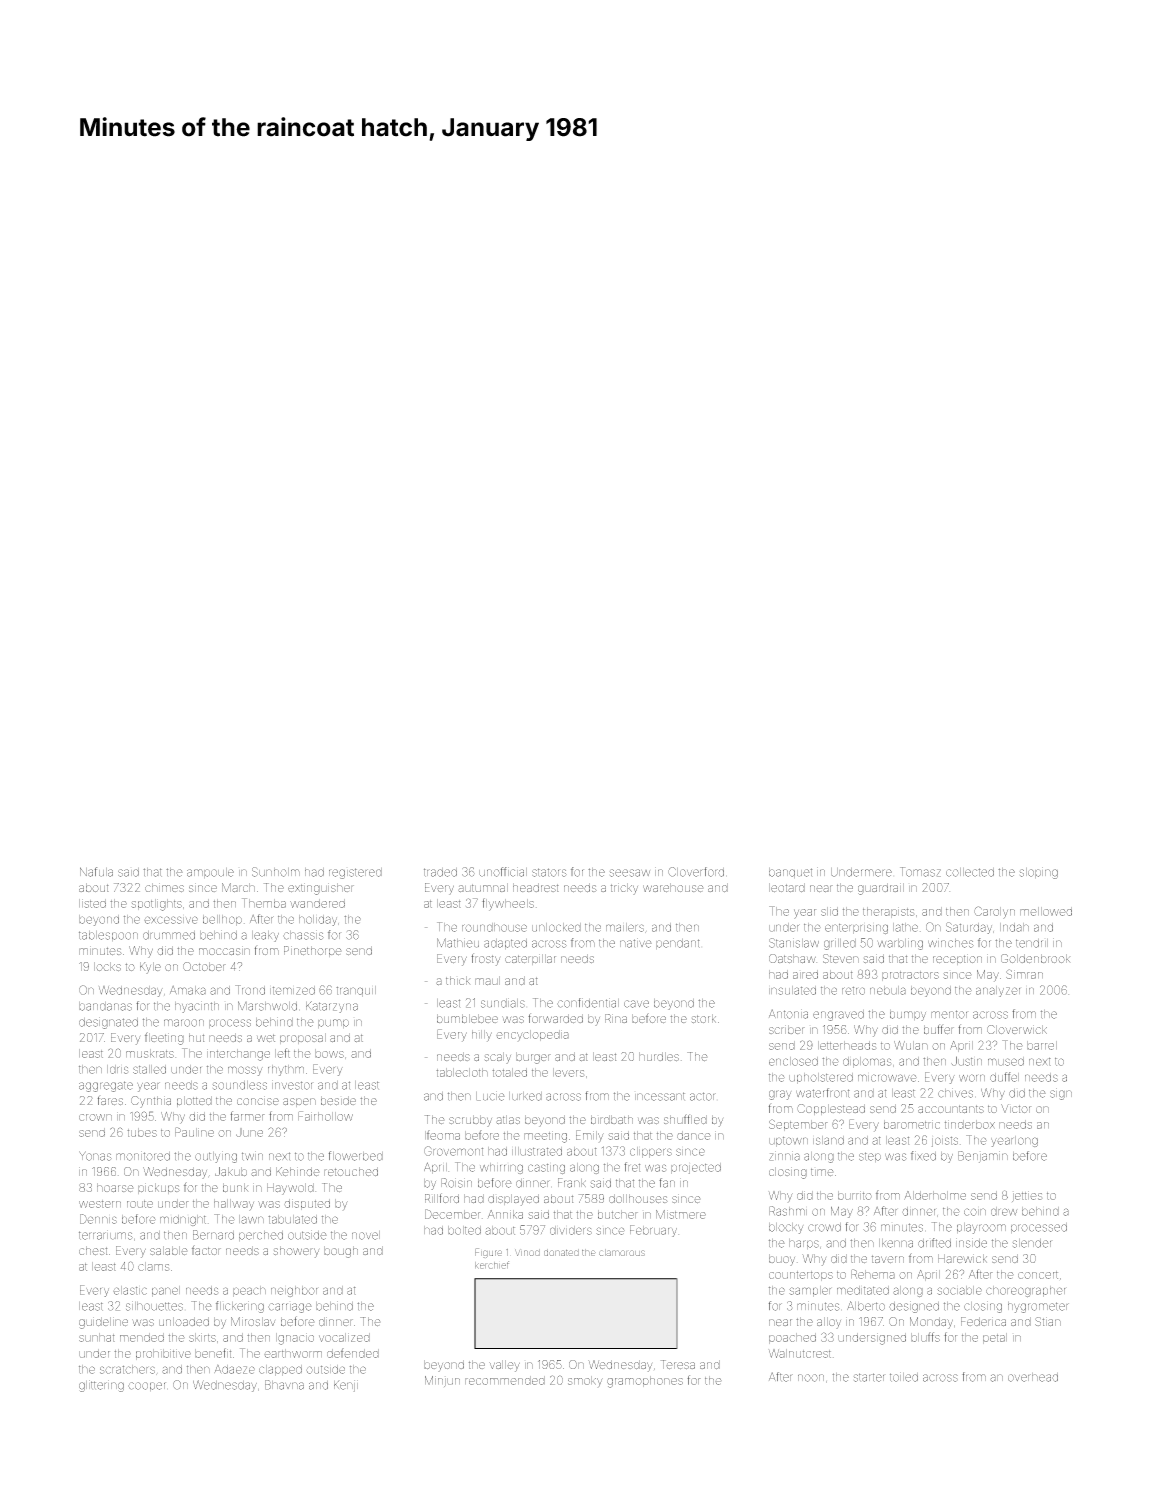 Image resolution: width=1152 pixels, height=1491 pixels. What do you see at coordinates (303, 935) in the screenshot?
I see `chassis` at bounding box center [303, 935].
